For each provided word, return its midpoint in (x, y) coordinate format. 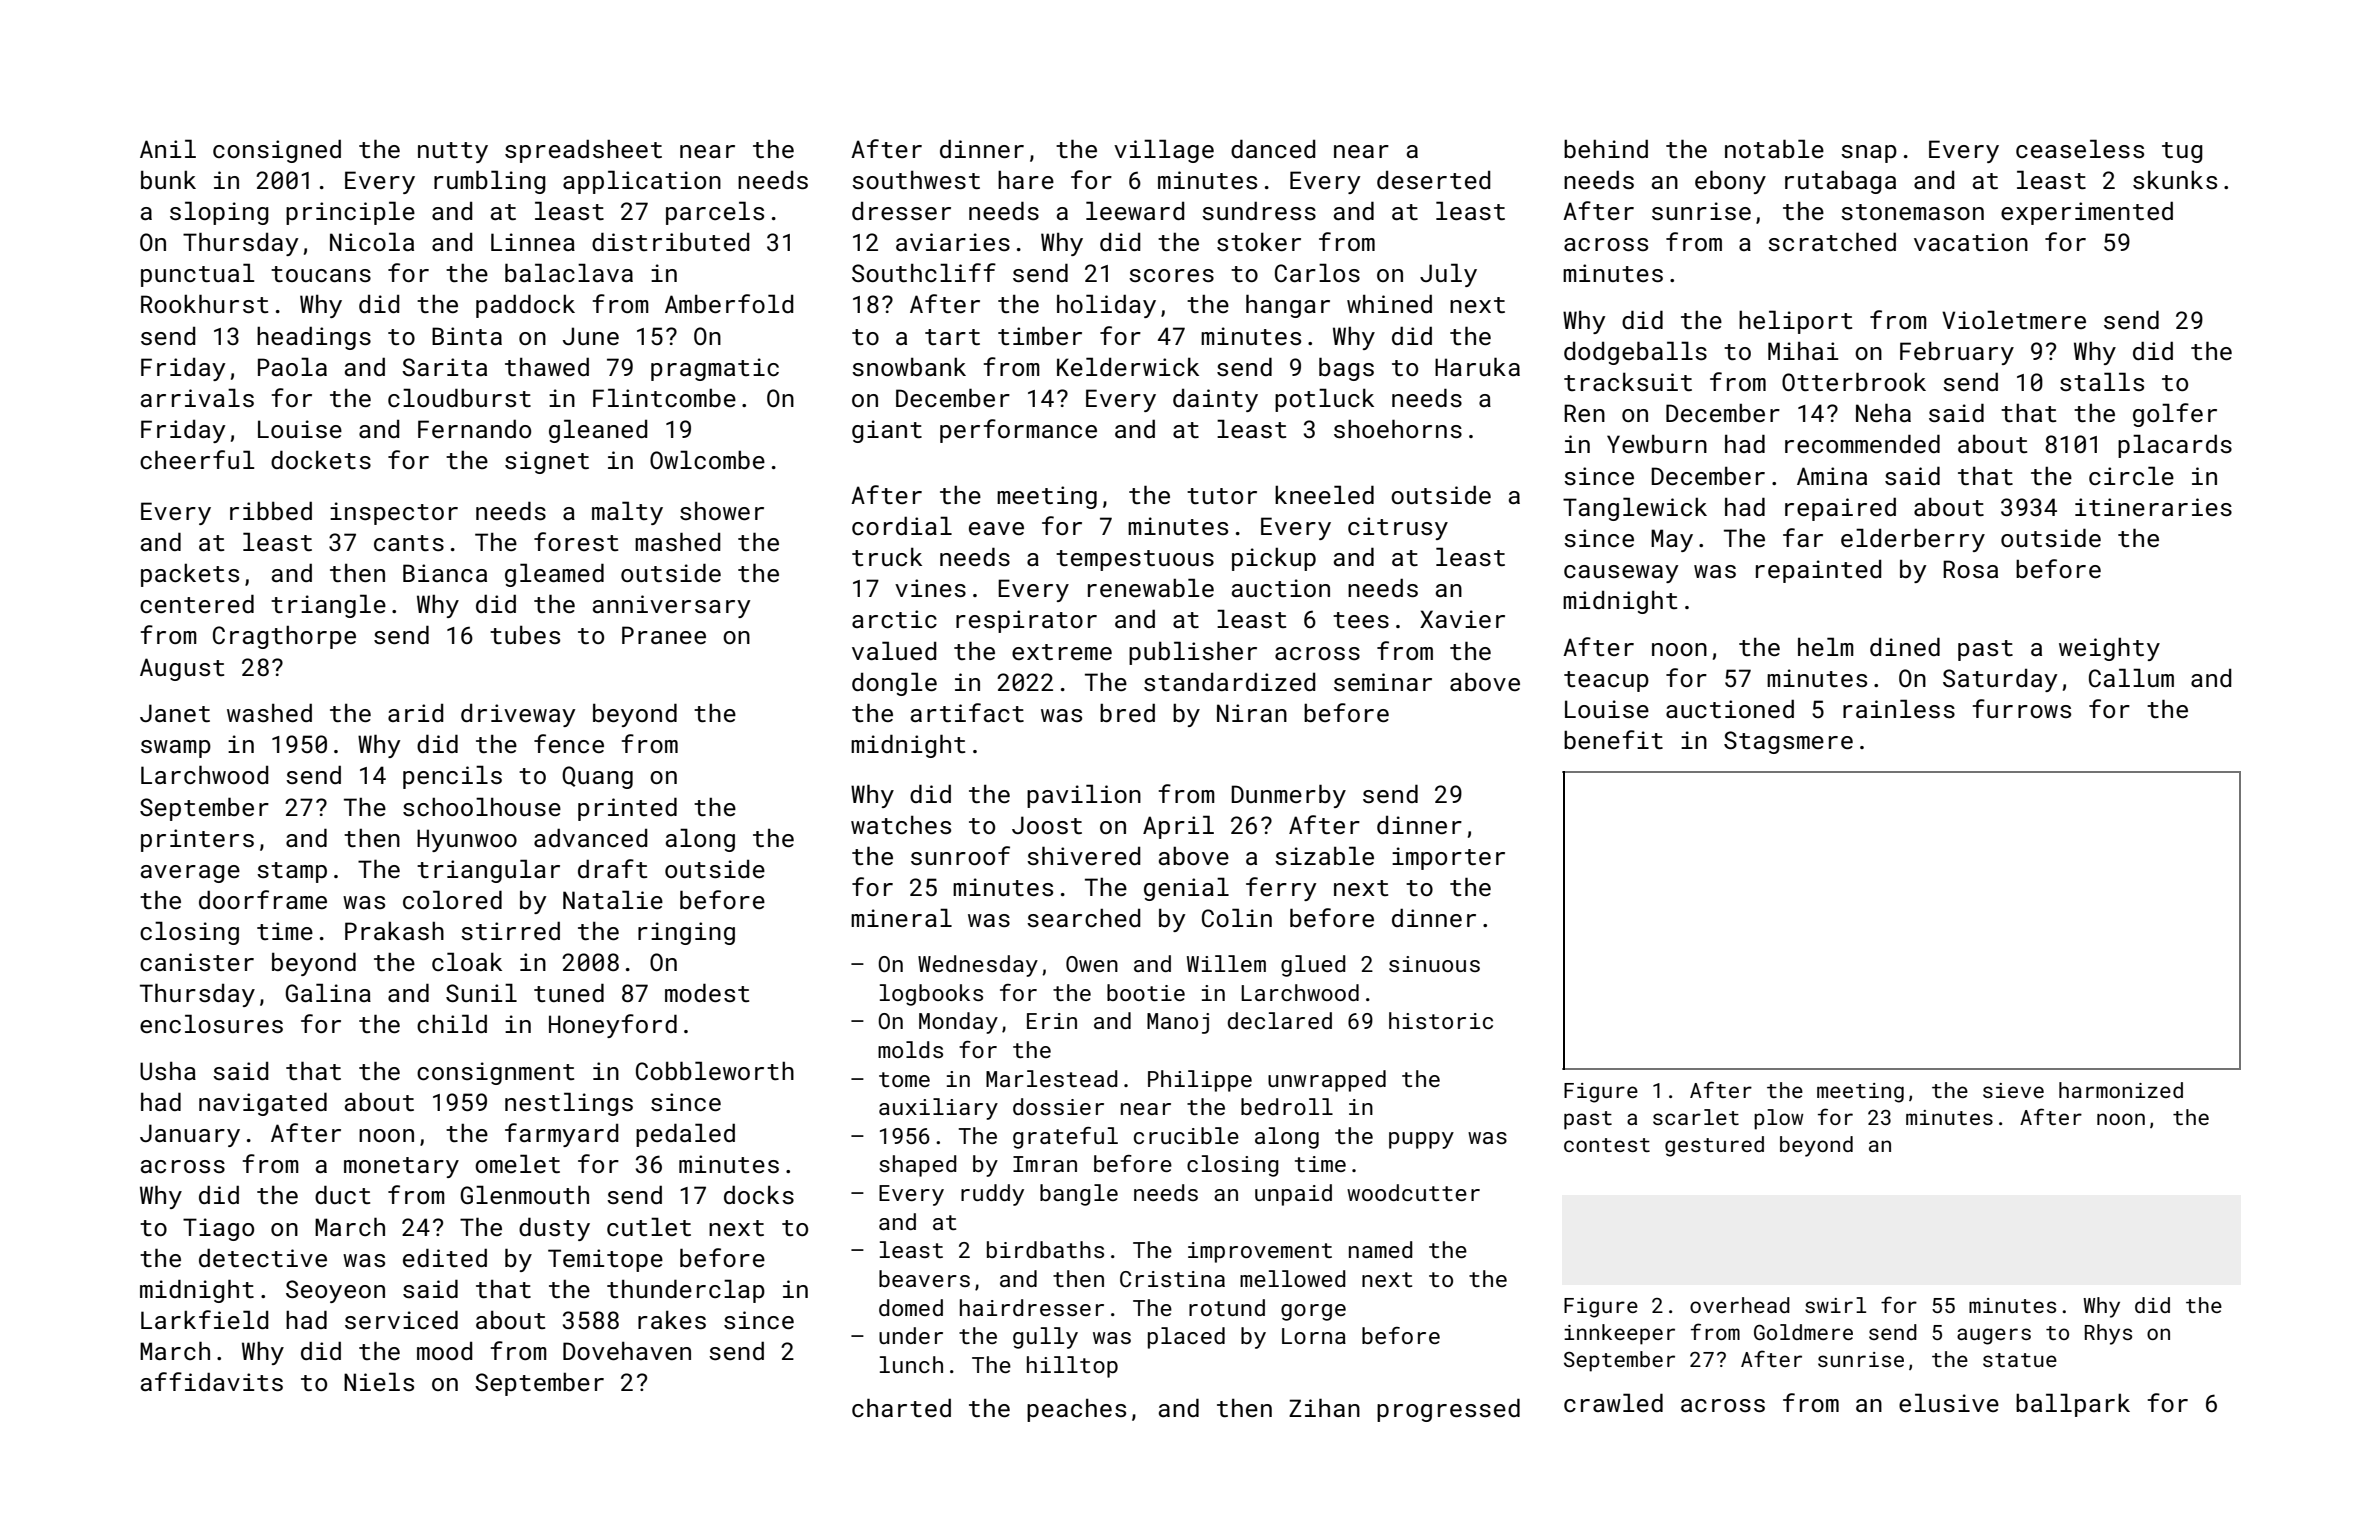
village (1164, 151)
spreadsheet (583, 151)
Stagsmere (1788, 742)
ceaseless (2080, 148)
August (182, 669)
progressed (1448, 1410)
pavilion (1084, 796)
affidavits (212, 1381)
